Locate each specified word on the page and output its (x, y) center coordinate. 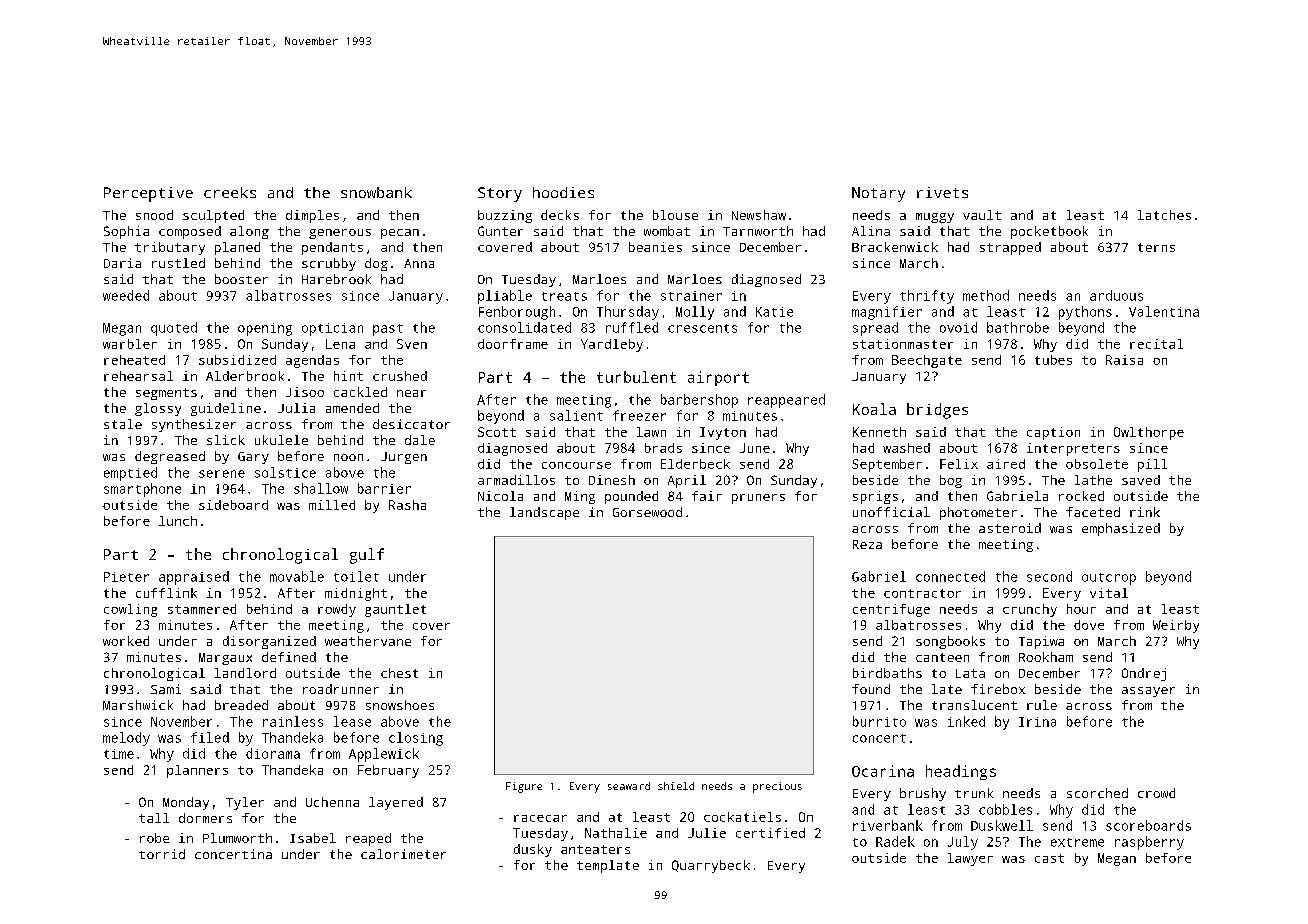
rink (1145, 512)
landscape (544, 513)
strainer (691, 296)
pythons (1085, 313)
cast (1049, 858)
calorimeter (403, 854)
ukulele (281, 440)
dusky (533, 850)
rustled (178, 263)
